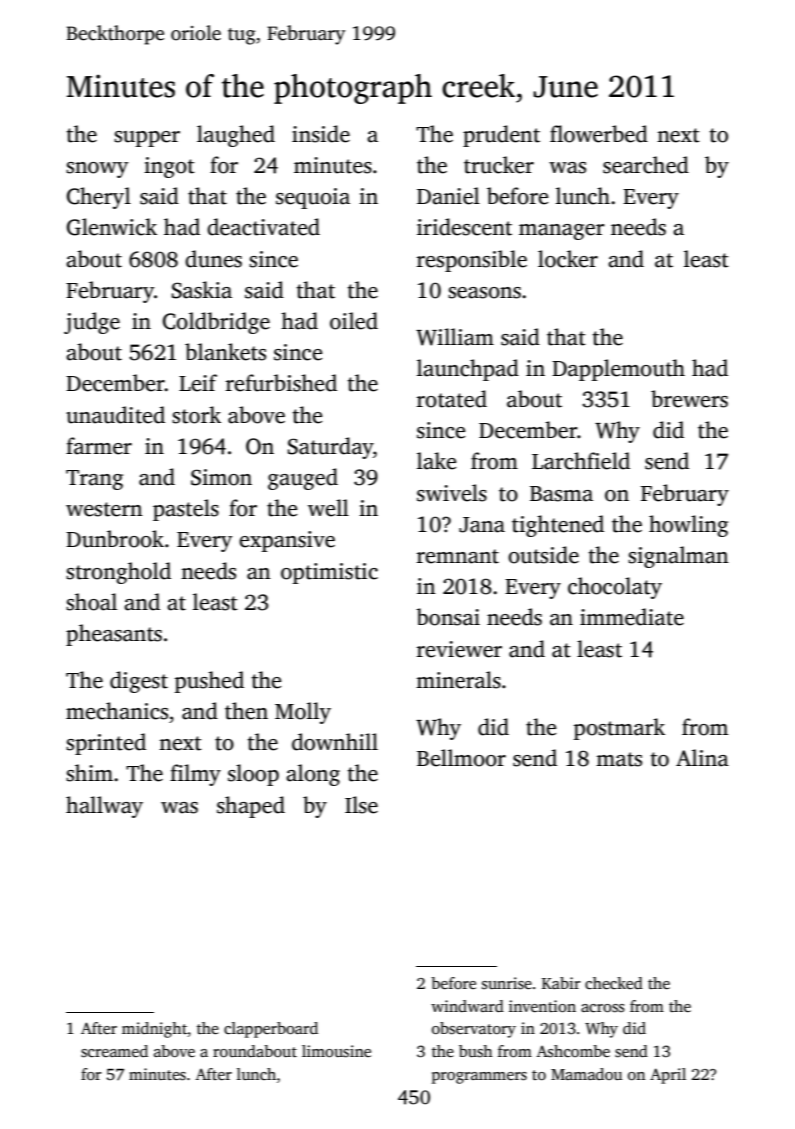  Describe the element at coordinates (313, 198) in the image. I see `sequoia` at that location.
